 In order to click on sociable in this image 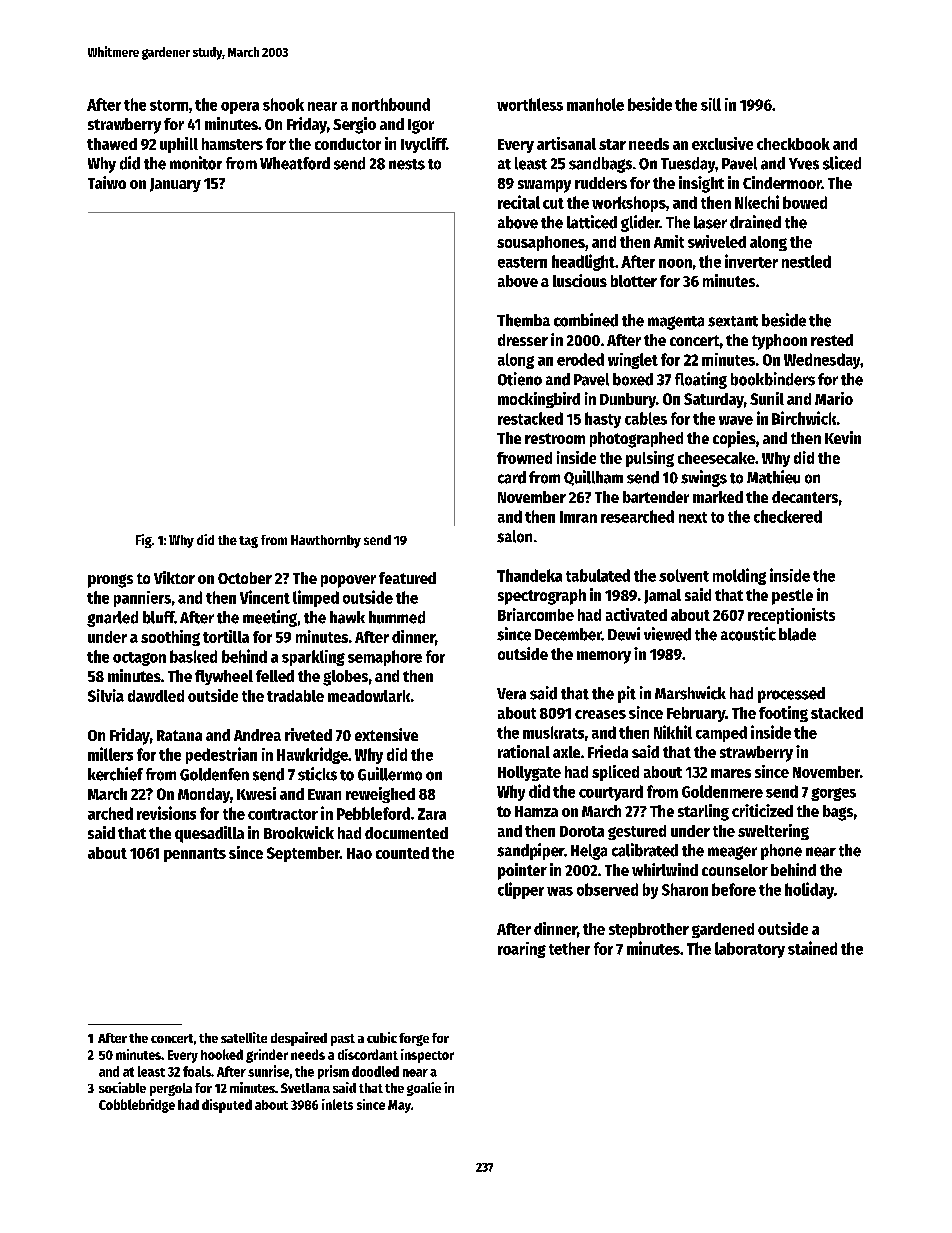, I will do `click(122, 1087)`.
